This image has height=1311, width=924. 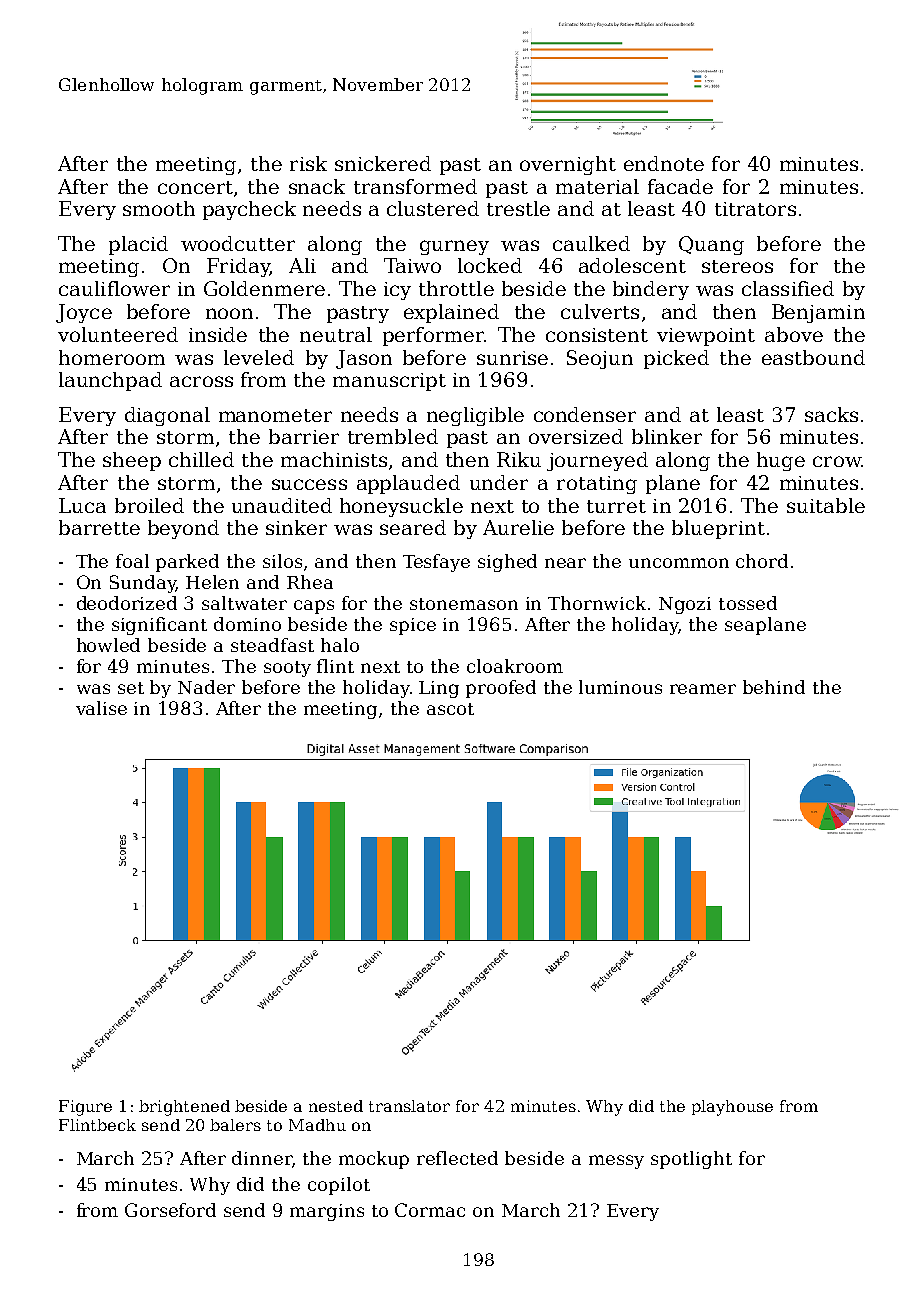 What do you see at coordinates (685, 605) in the image?
I see `Ngozi` at bounding box center [685, 605].
